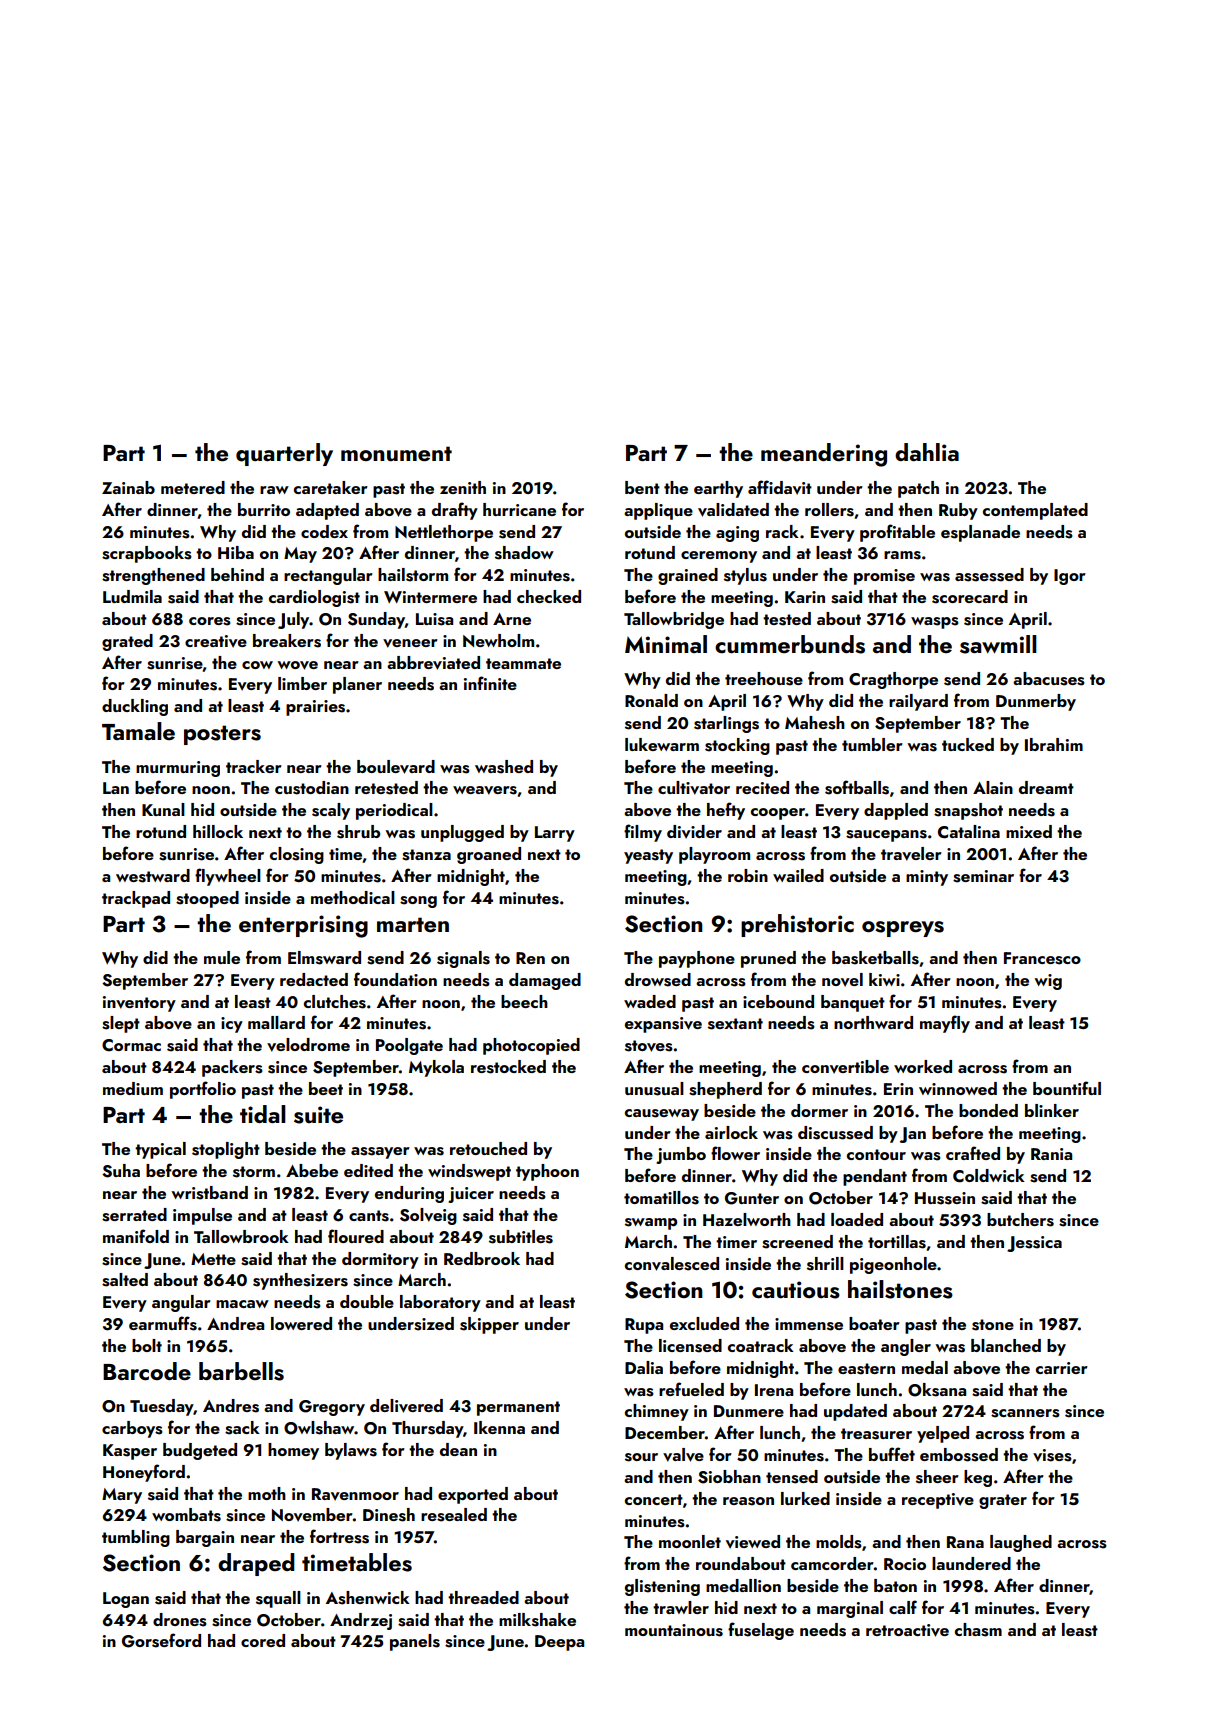  Describe the element at coordinates (257, 665) in the screenshot. I see `cow` at that location.
